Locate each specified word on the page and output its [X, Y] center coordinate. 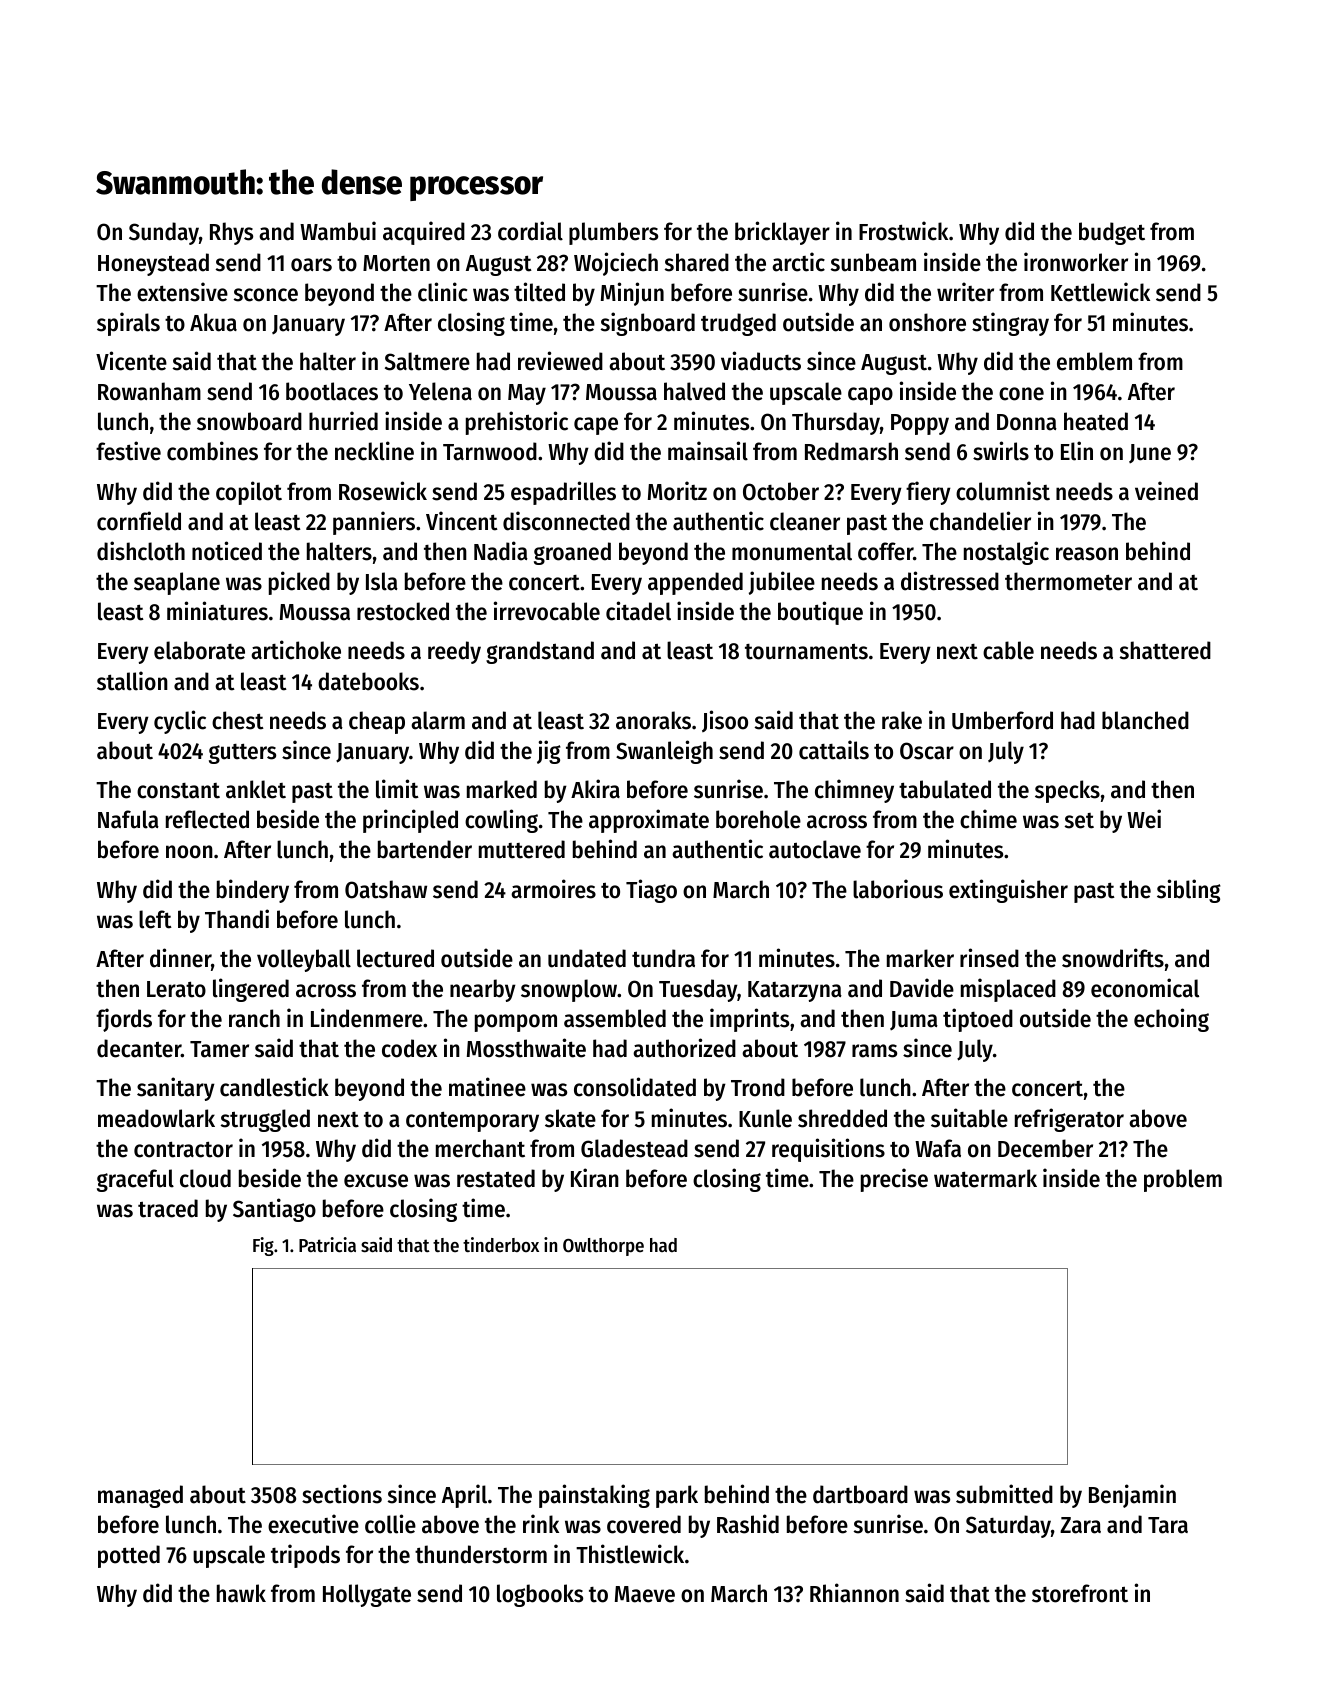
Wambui [338, 231]
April [464, 1496]
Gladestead [634, 1148]
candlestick [274, 1087]
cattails [834, 750]
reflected [207, 819]
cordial [530, 231]
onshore [927, 322]
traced [168, 1208]
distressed [950, 581]
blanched [1145, 720]
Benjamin [1132, 1496]
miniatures [217, 611]
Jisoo [725, 721]
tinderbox [501, 1245]
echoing [1171, 1020]
